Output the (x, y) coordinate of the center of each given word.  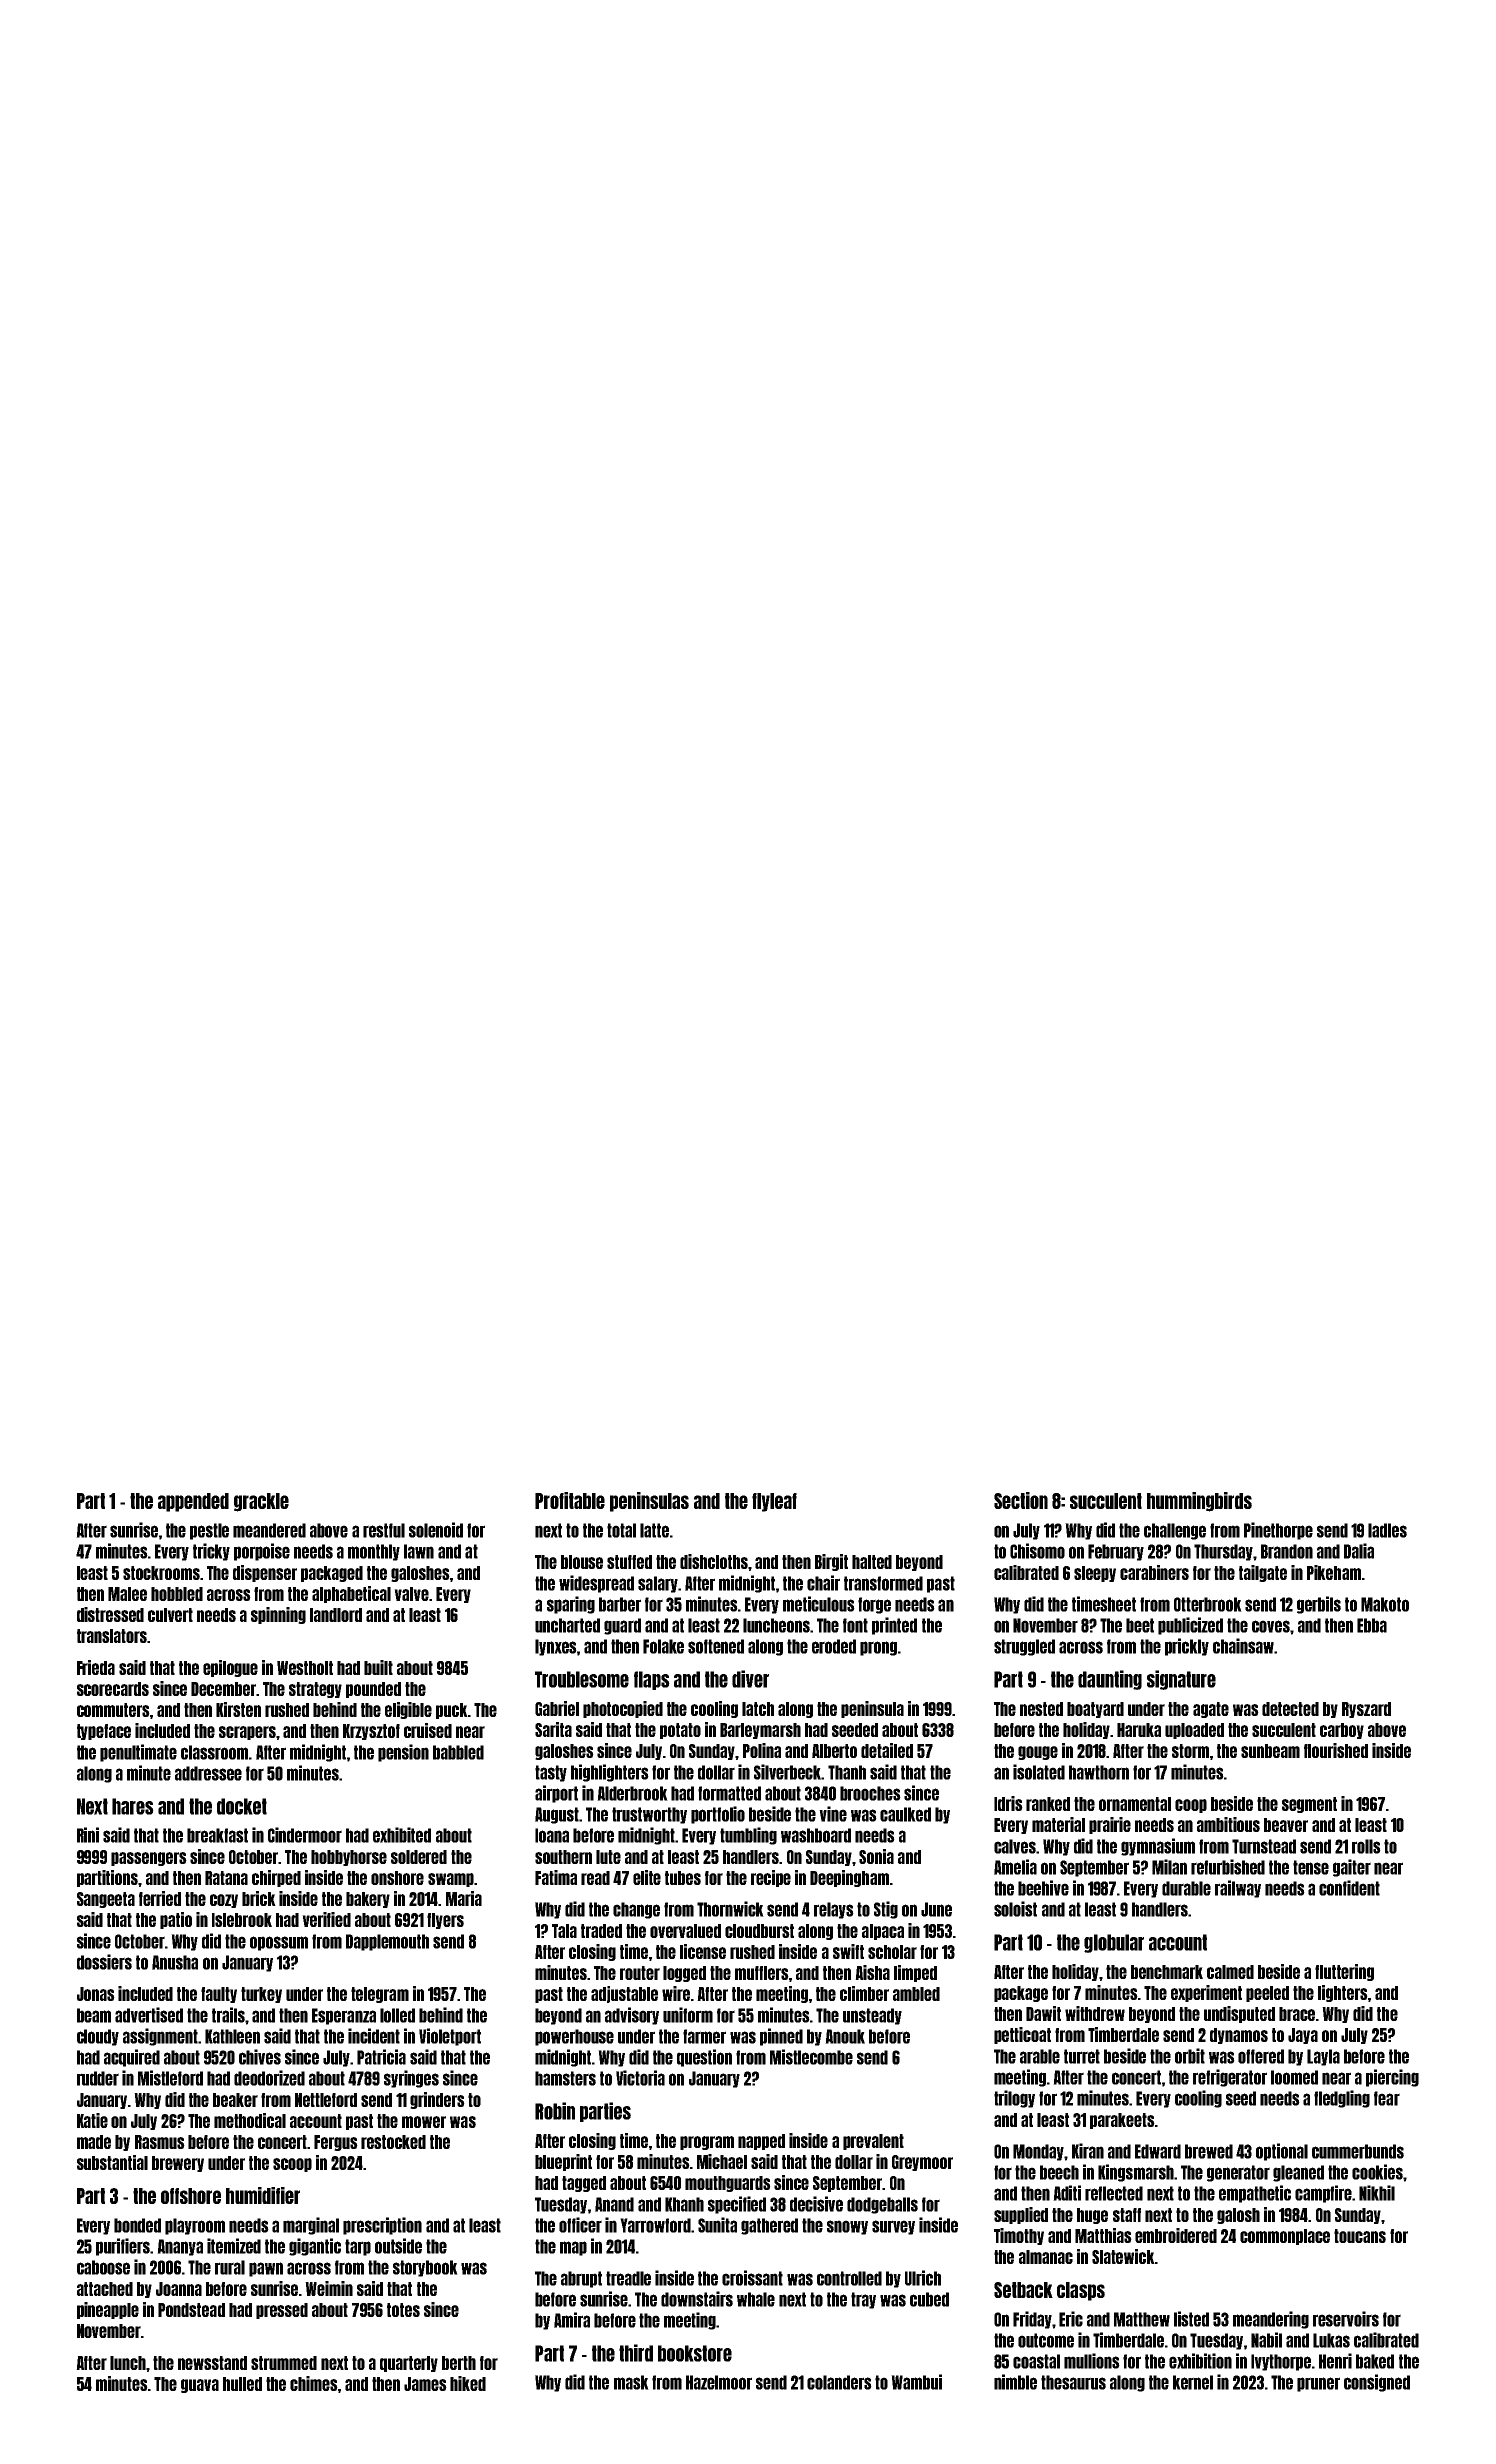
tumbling (748, 1836)
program (707, 2143)
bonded (137, 2225)
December (223, 1689)
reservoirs (1346, 2319)
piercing (1392, 2078)
